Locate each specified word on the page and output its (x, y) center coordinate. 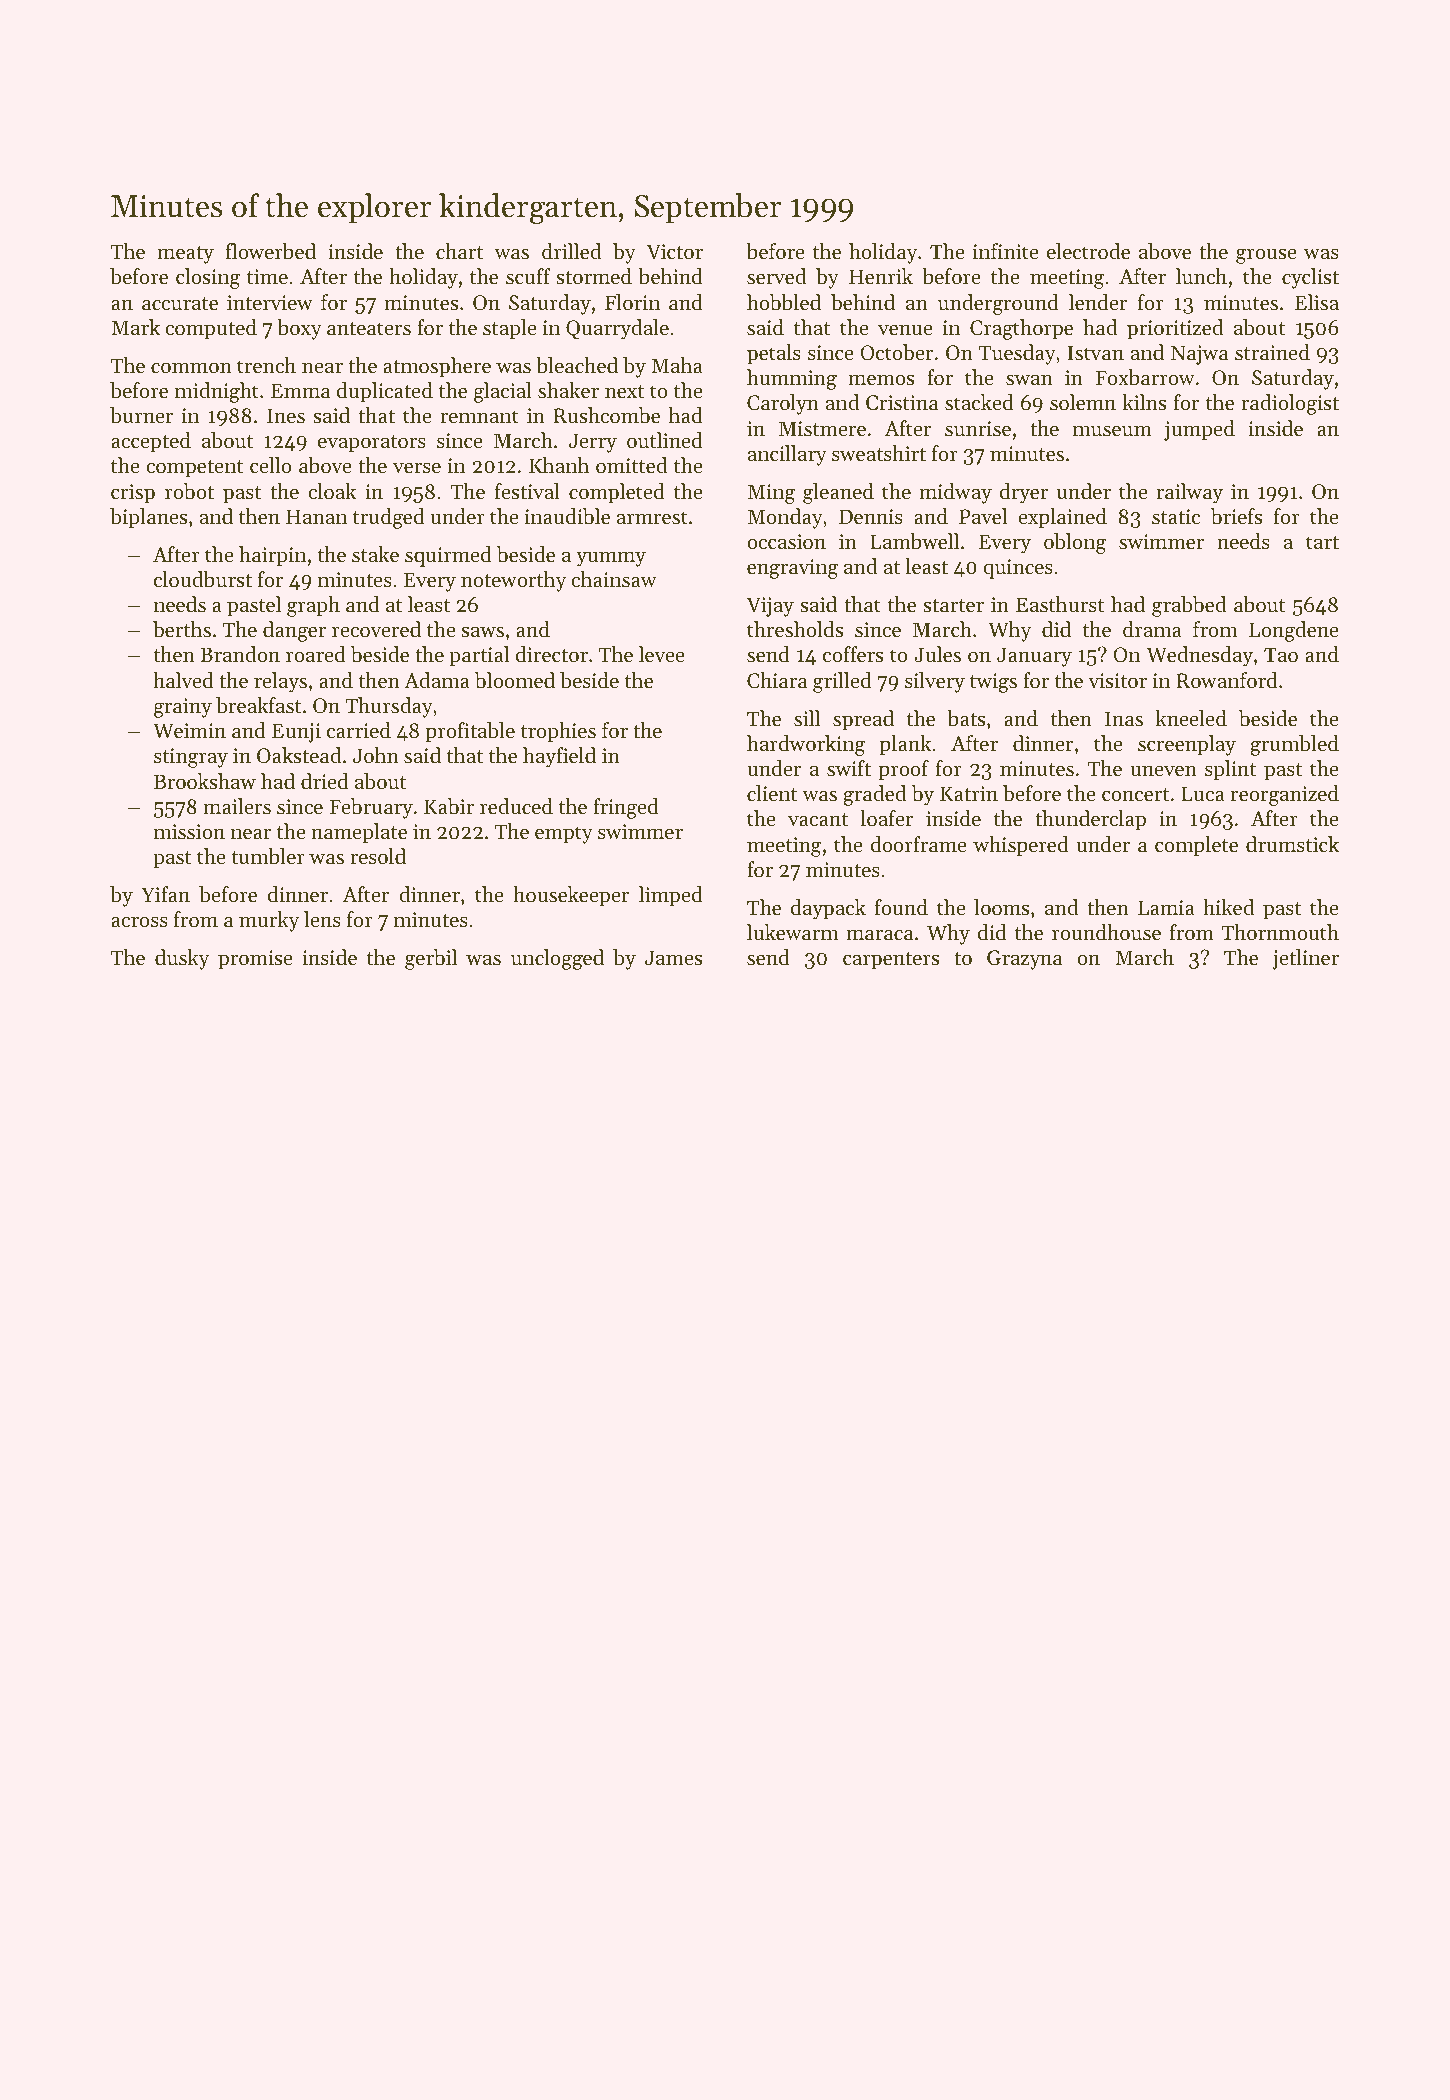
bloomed (515, 680)
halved (183, 680)
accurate (180, 304)
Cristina (902, 403)
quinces (1018, 569)
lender (1098, 302)
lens (322, 919)
